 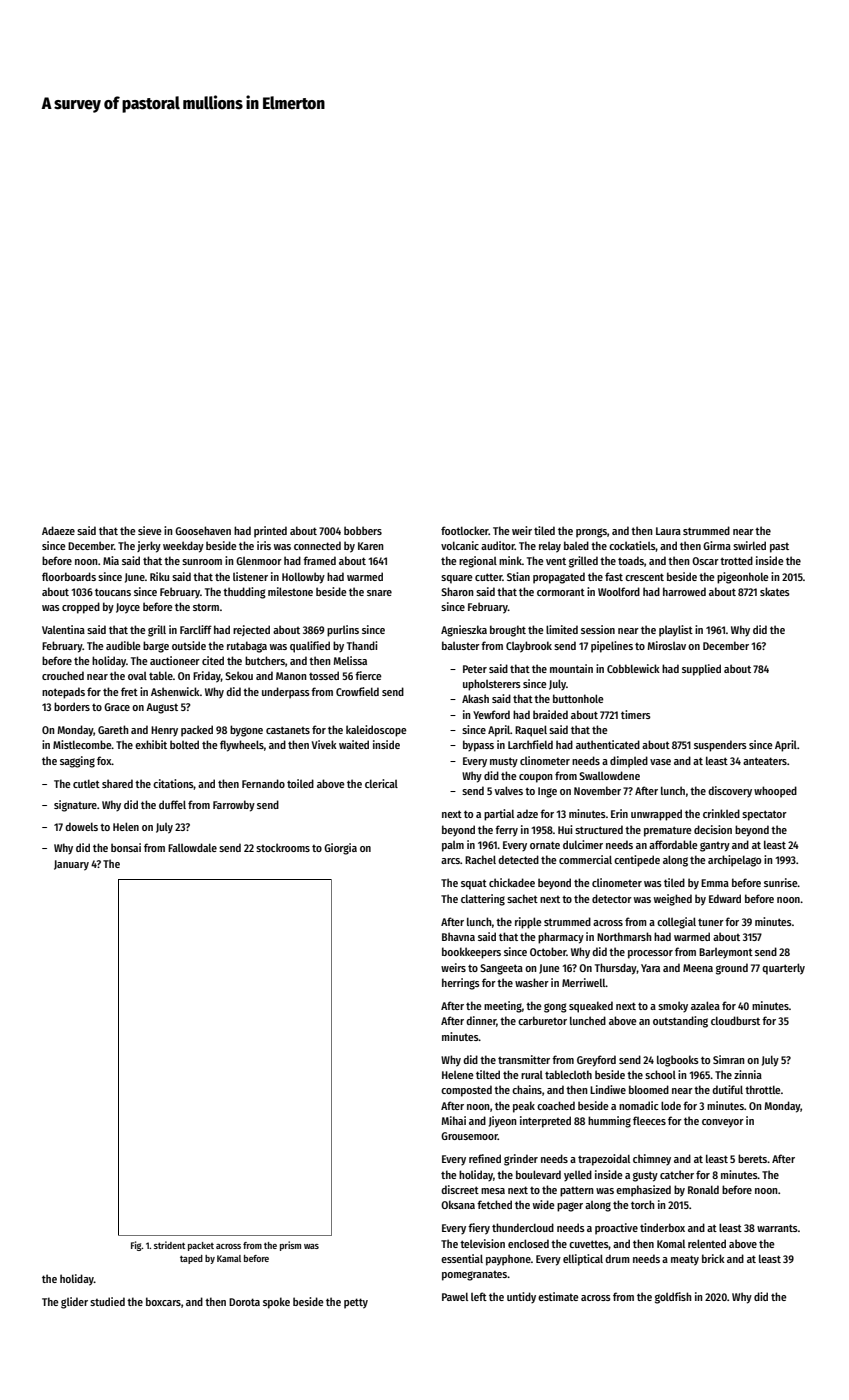 What do you see at coordinates (379, 593) in the document?
I see `snare` at bounding box center [379, 593].
